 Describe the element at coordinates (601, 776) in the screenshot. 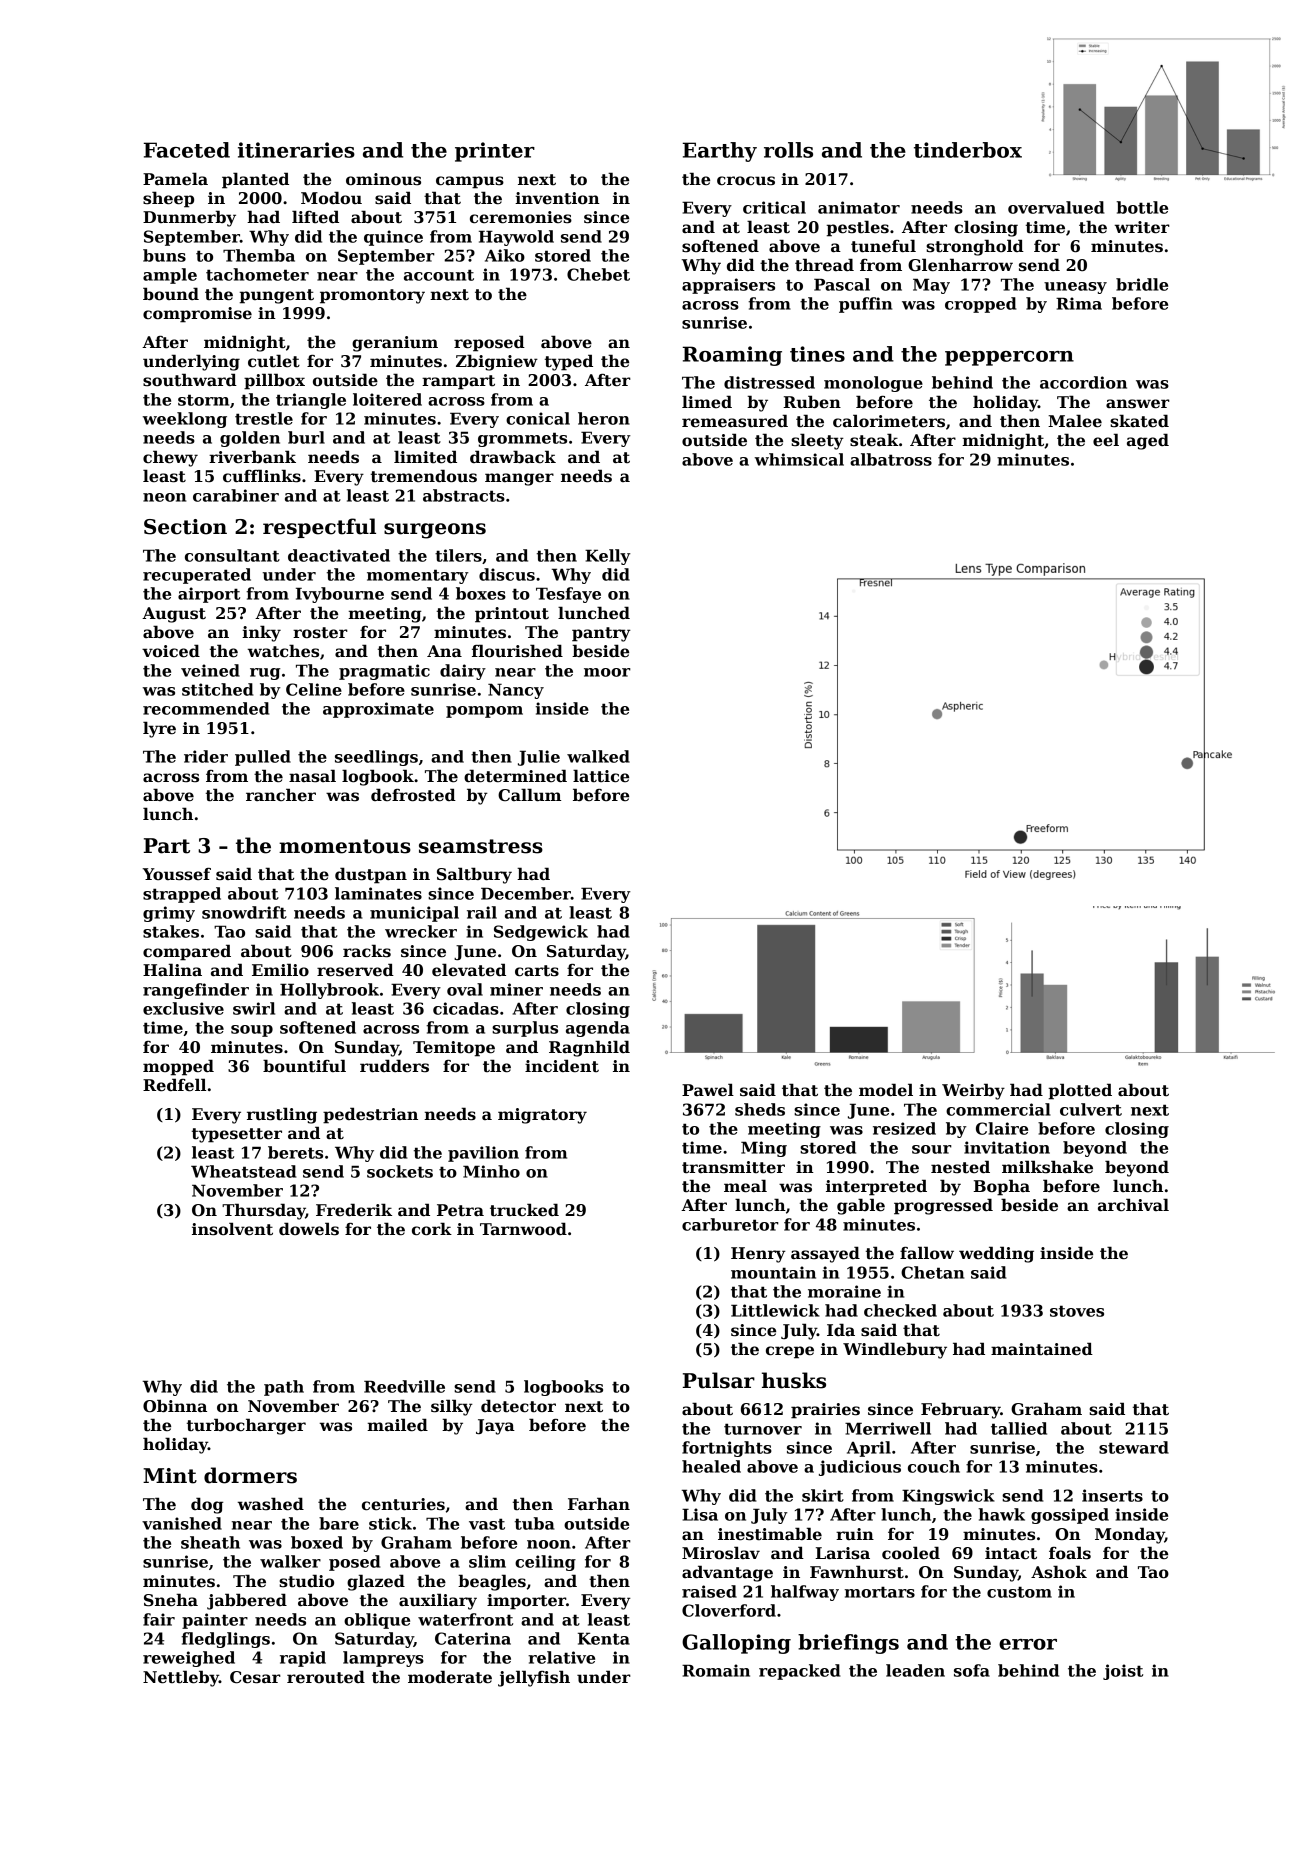

I see `lattice` at that location.
